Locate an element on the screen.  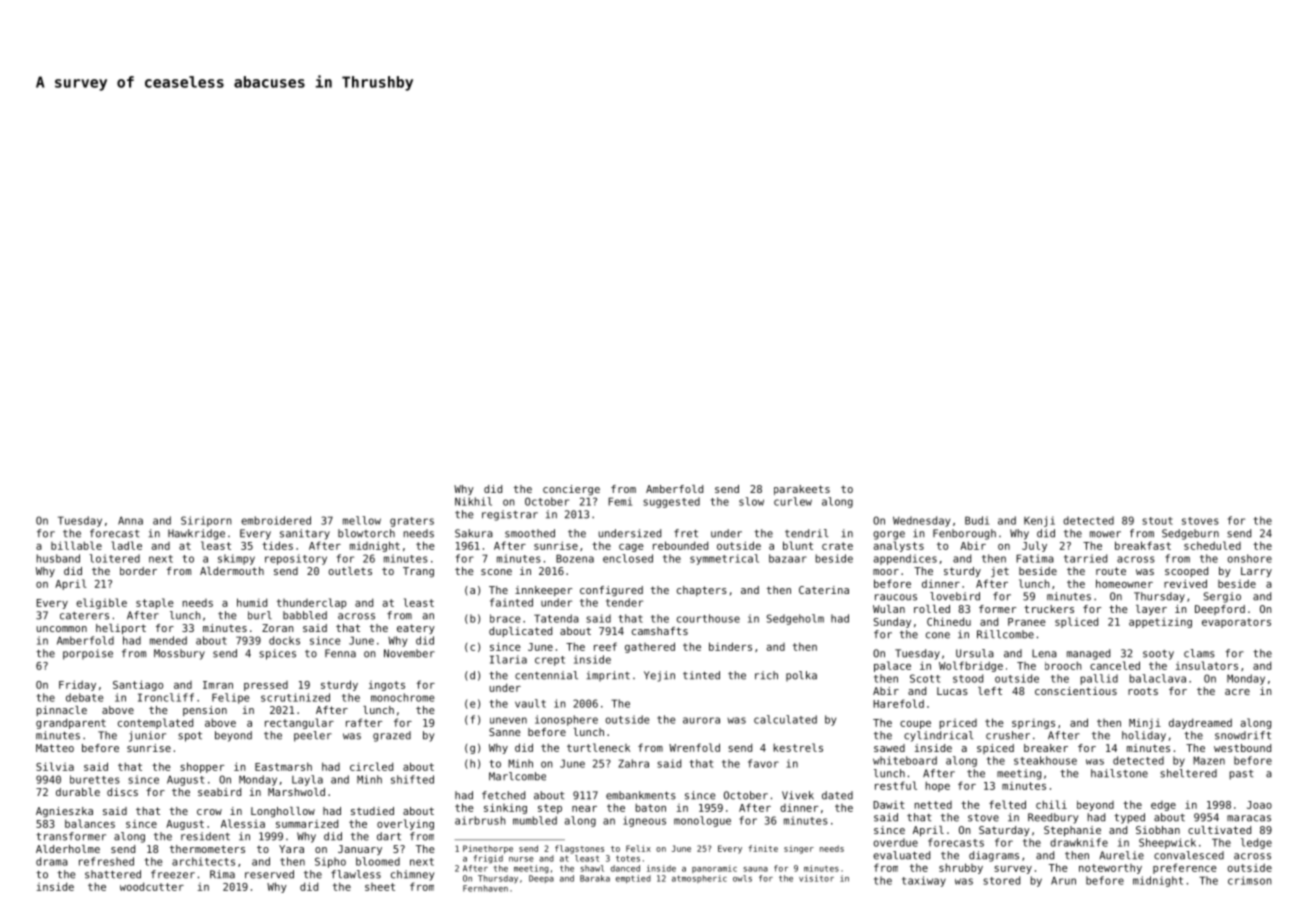
Nikhil is located at coordinates (473, 501).
